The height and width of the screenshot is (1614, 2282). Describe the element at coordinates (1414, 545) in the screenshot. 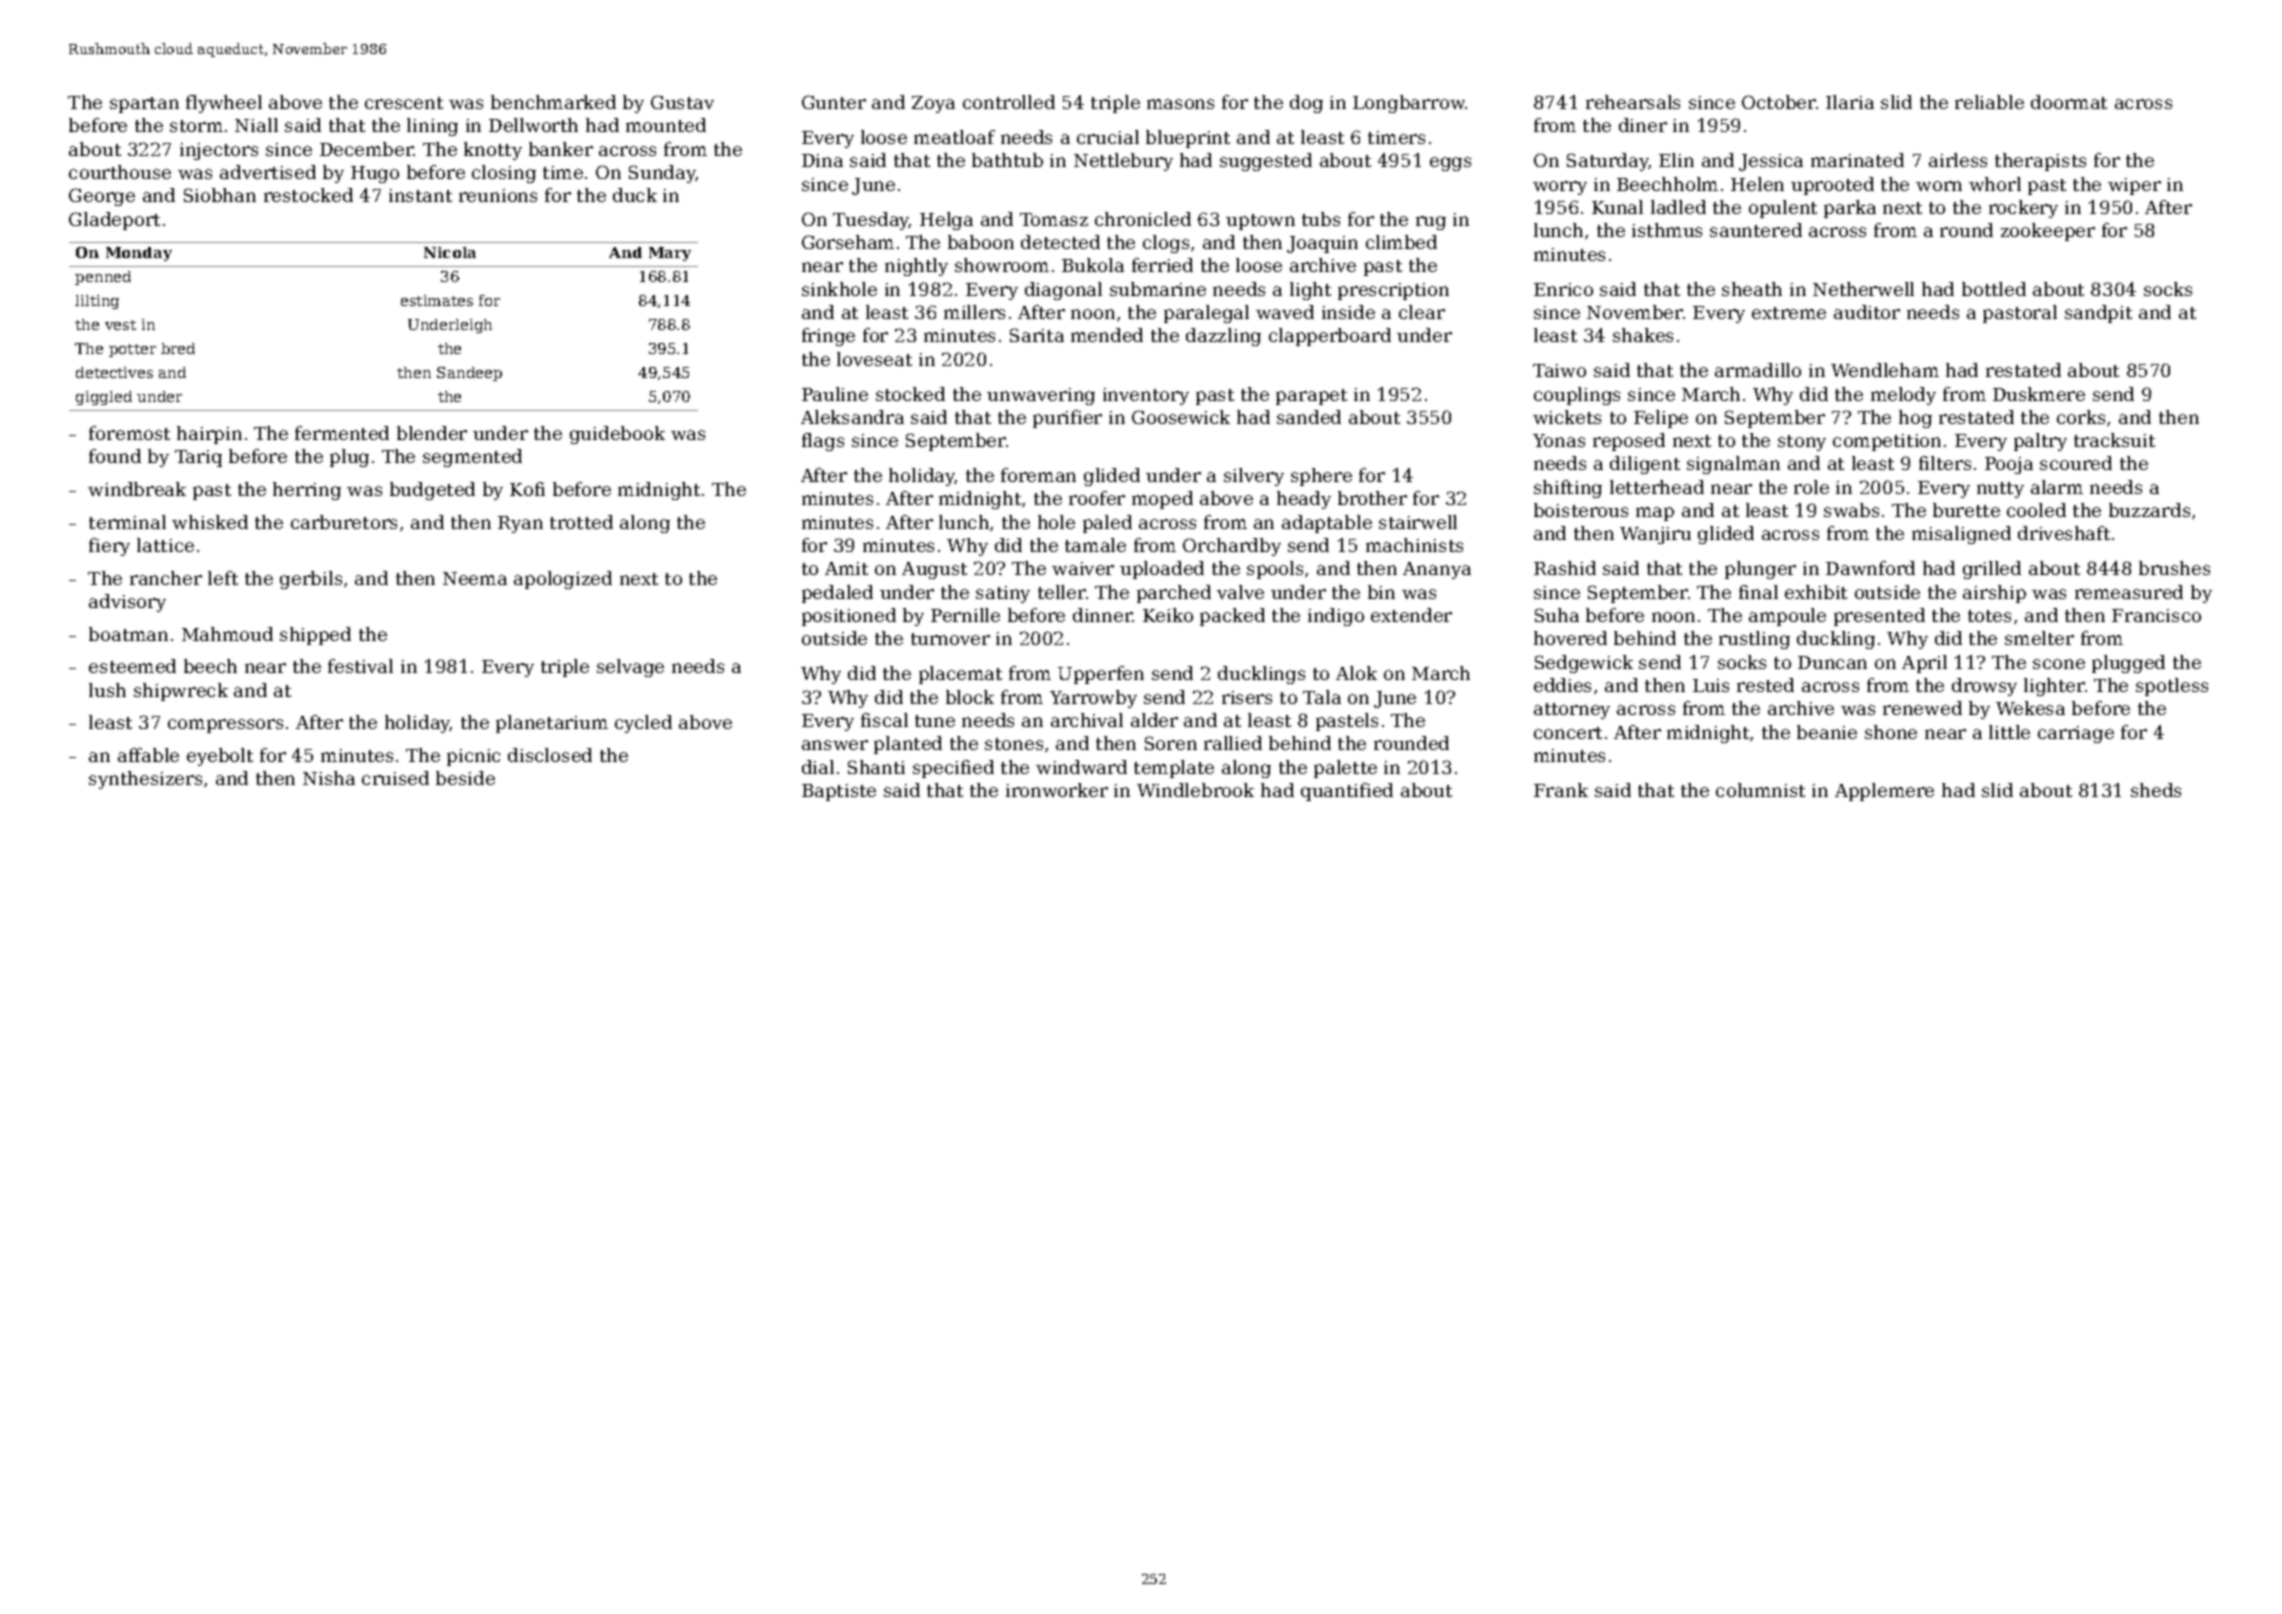

I see `machinists` at that location.
